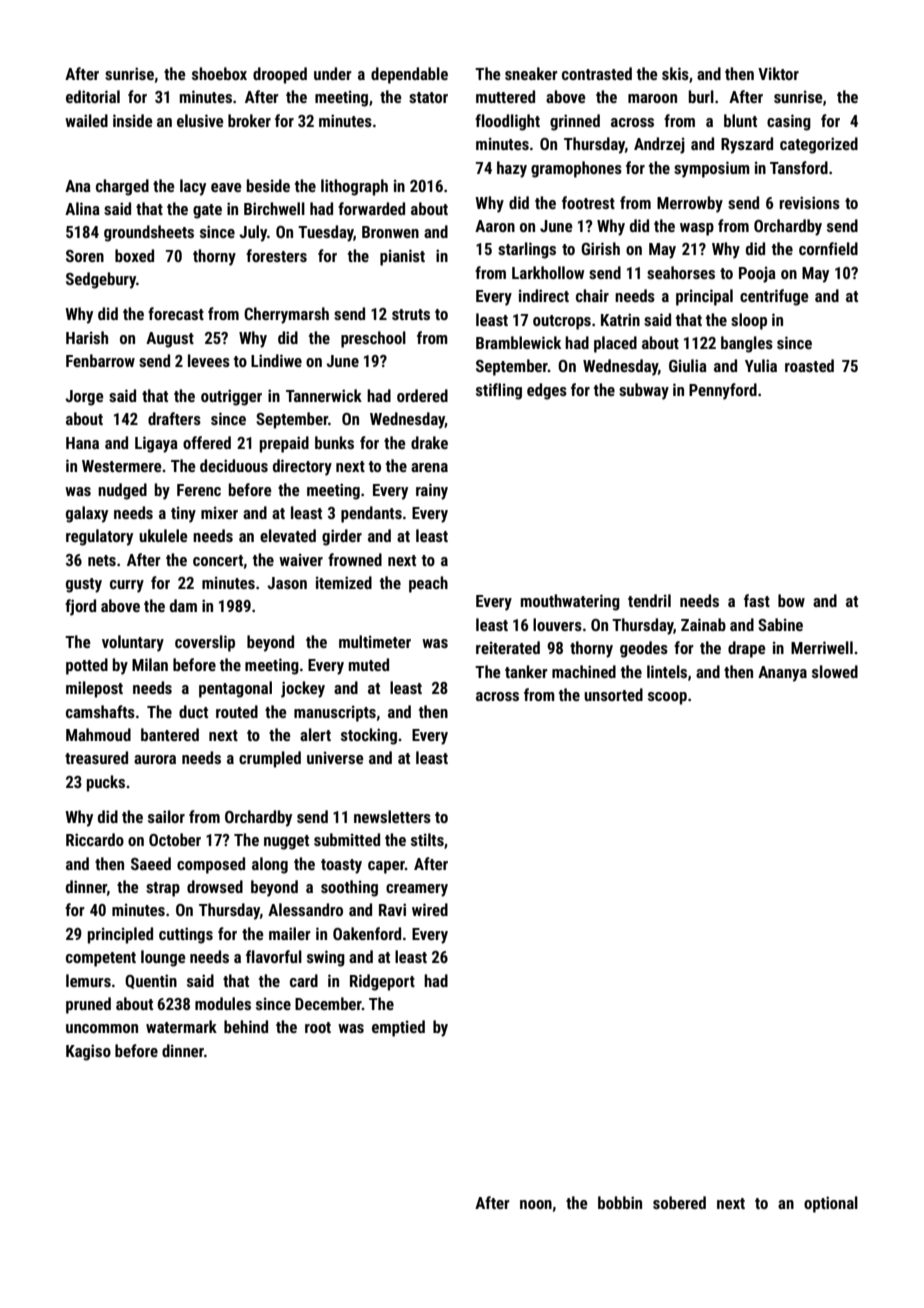  I want to click on noon, so click(536, 1204).
